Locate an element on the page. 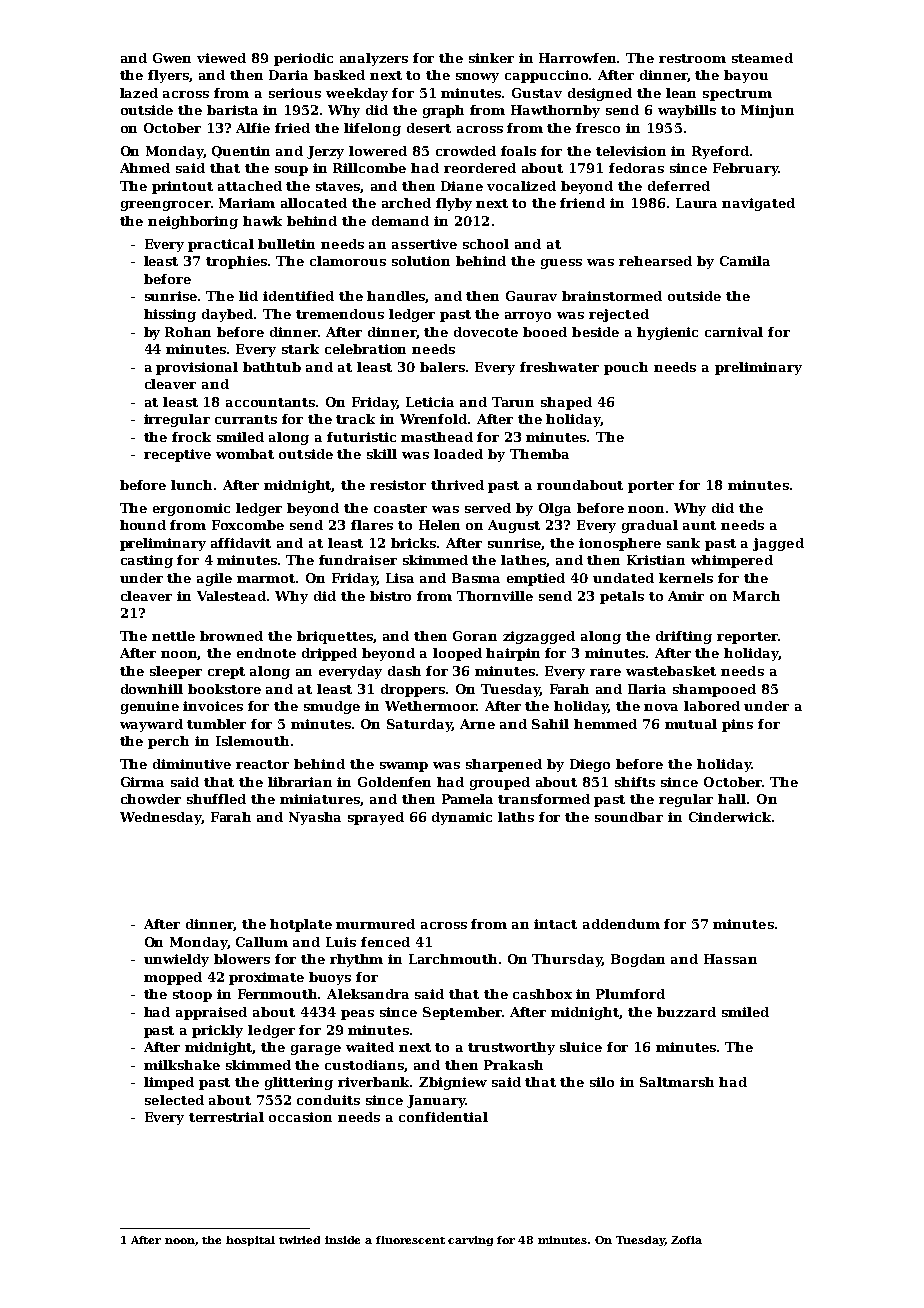  February is located at coordinates (745, 169).
